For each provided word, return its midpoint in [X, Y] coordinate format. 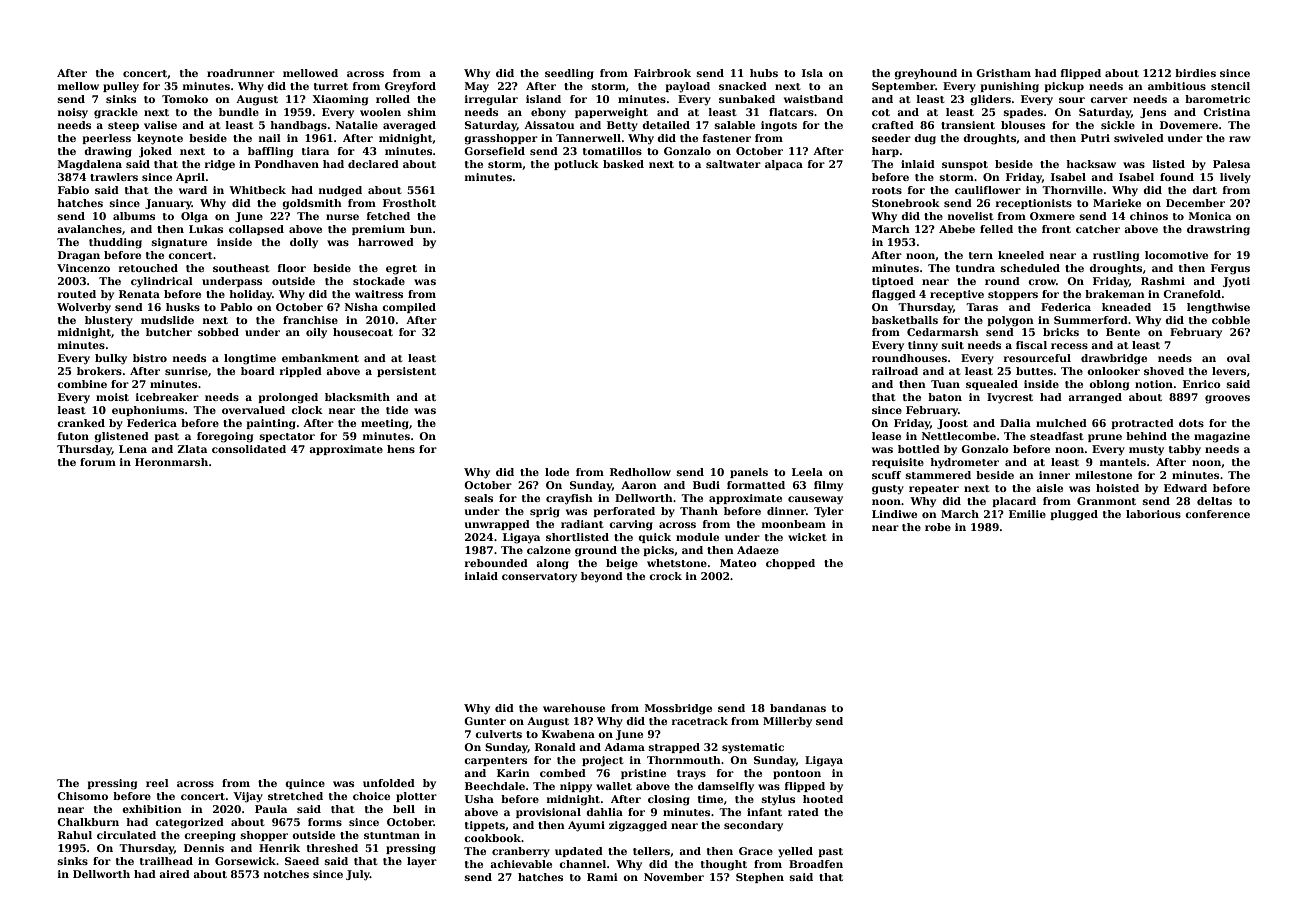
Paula [271, 809]
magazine [1222, 437]
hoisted [1117, 488]
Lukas [206, 229]
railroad [895, 371]
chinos [1149, 216]
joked [155, 152]
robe [938, 527]
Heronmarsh [171, 462]
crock [665, 576]
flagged [894, 295]
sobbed [218, 332]
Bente [1123, 332]
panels [749, 473]
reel [157, 783]
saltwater [733, 164]
